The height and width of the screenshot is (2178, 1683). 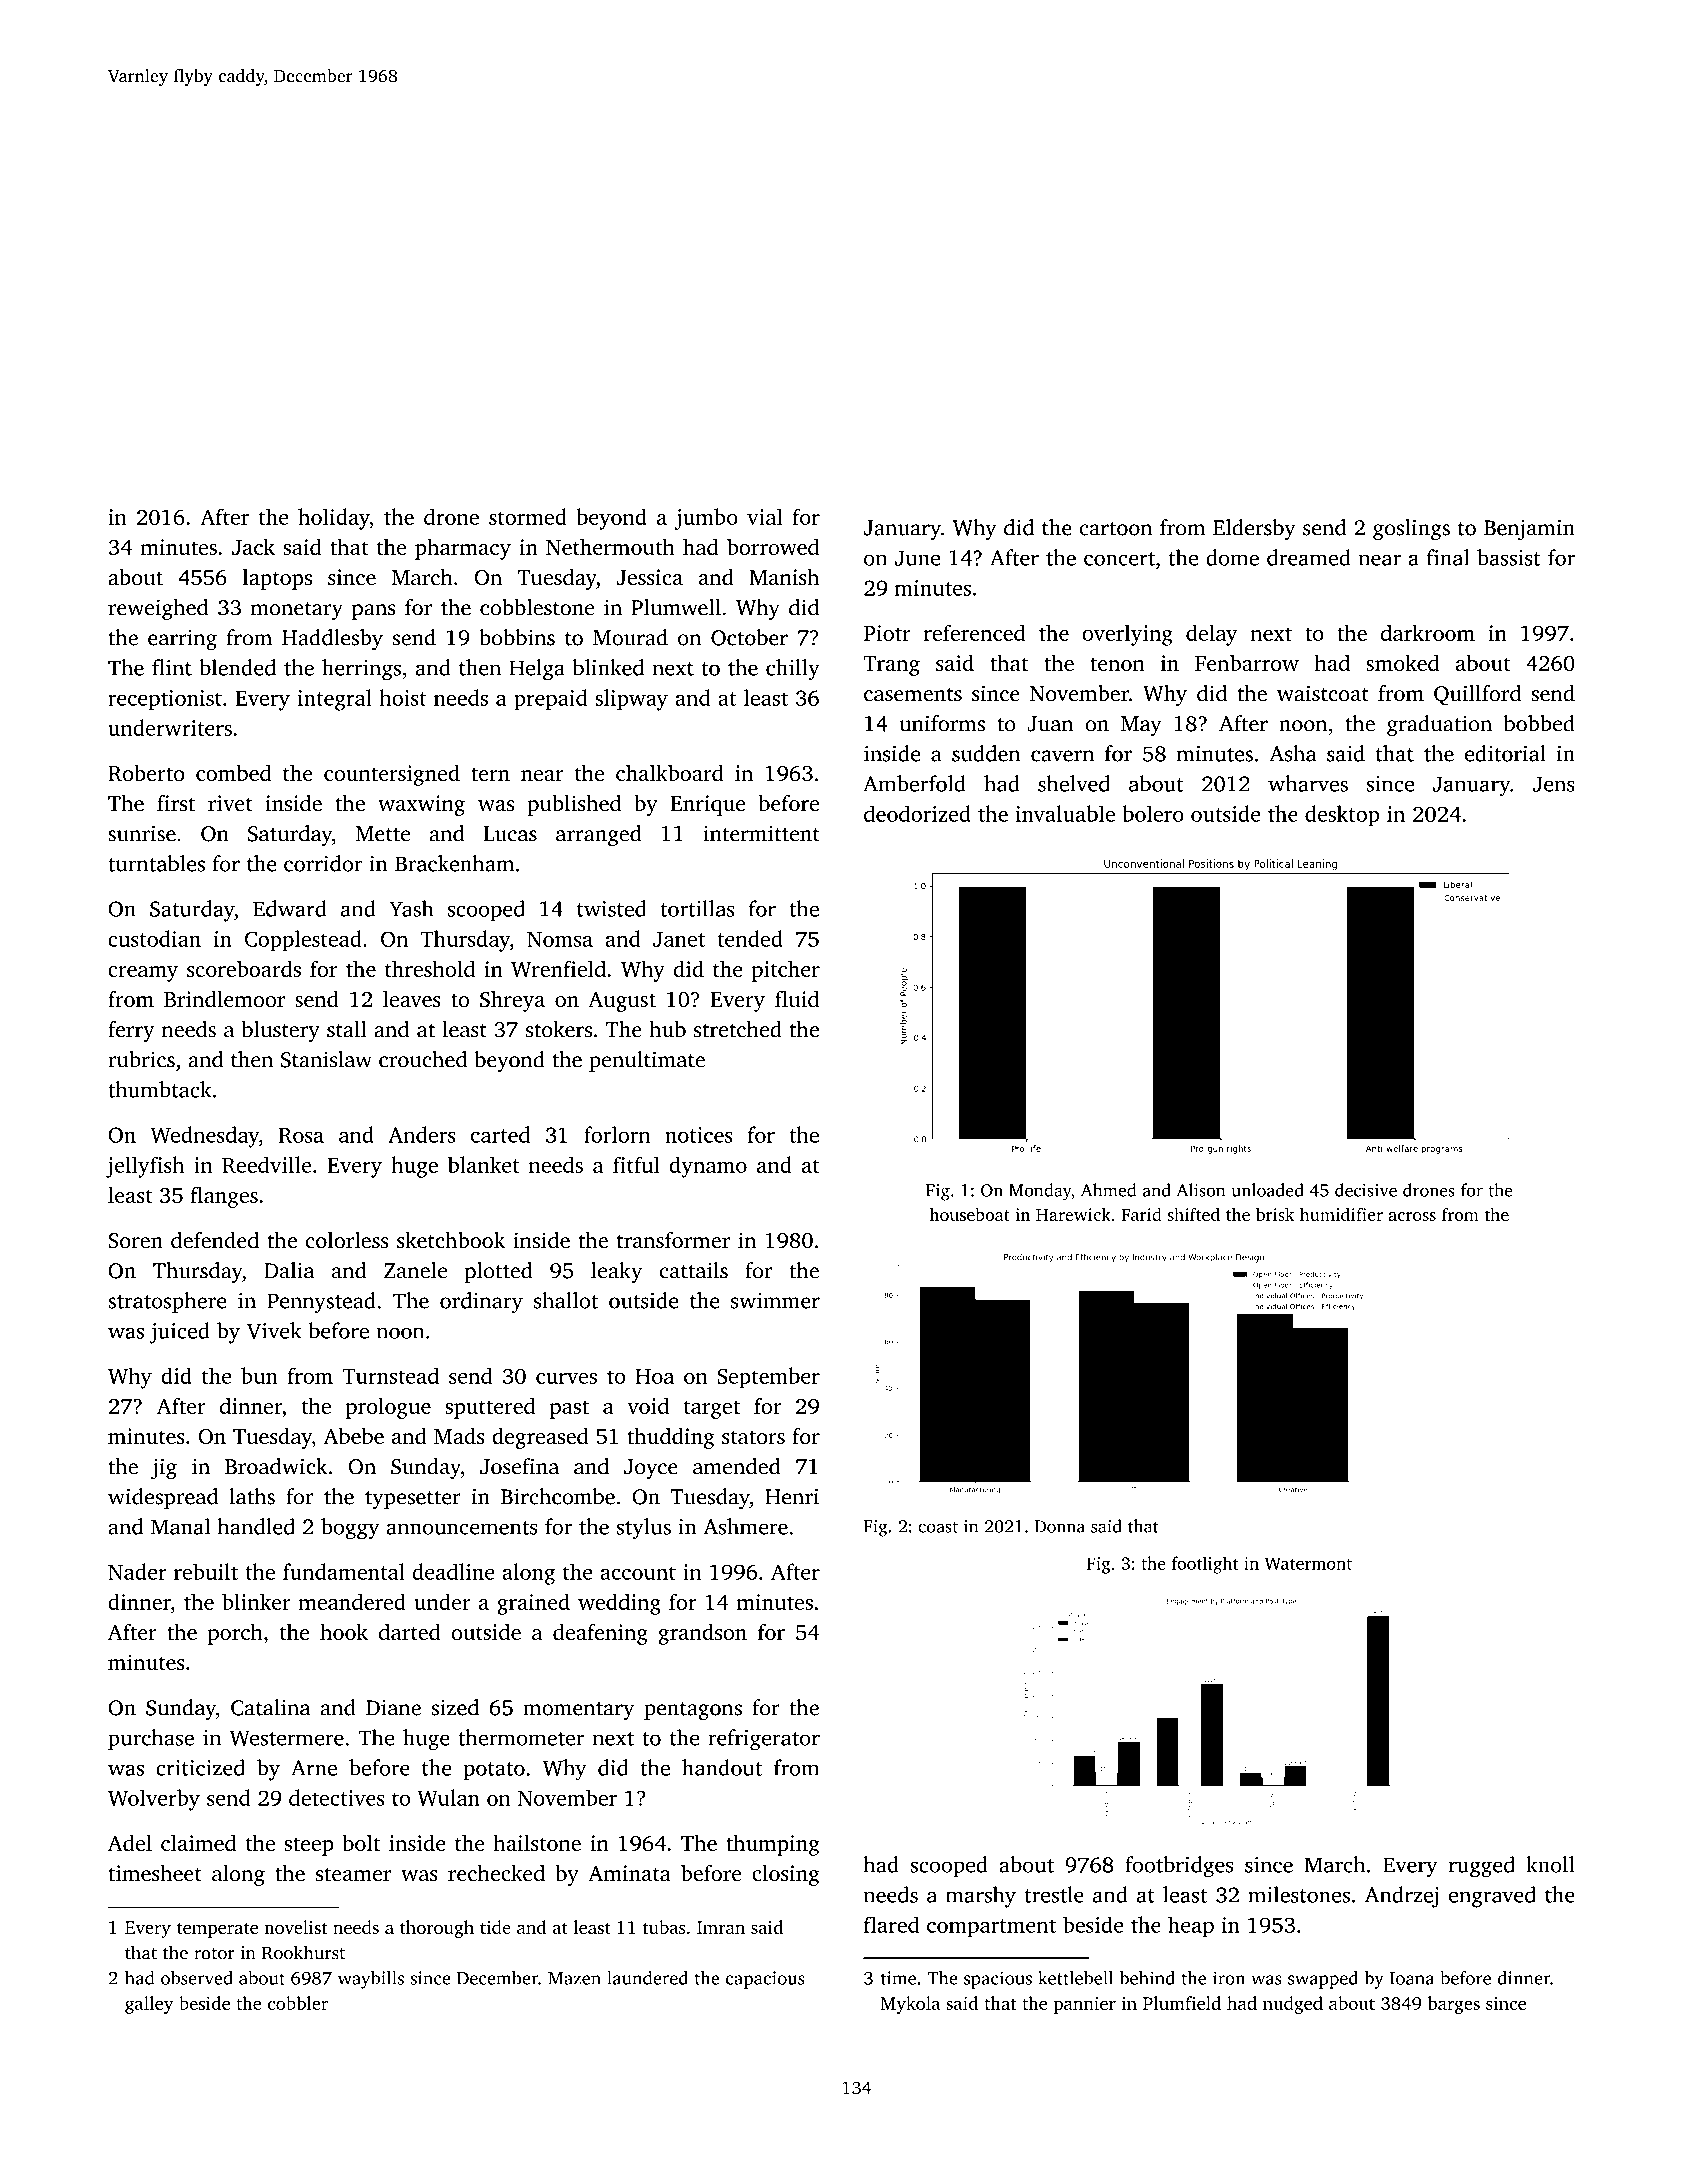 What do you see at coordinates (703, 1634) in the screenshot?
I see `grandson` at bounding box center [703, 1634].
